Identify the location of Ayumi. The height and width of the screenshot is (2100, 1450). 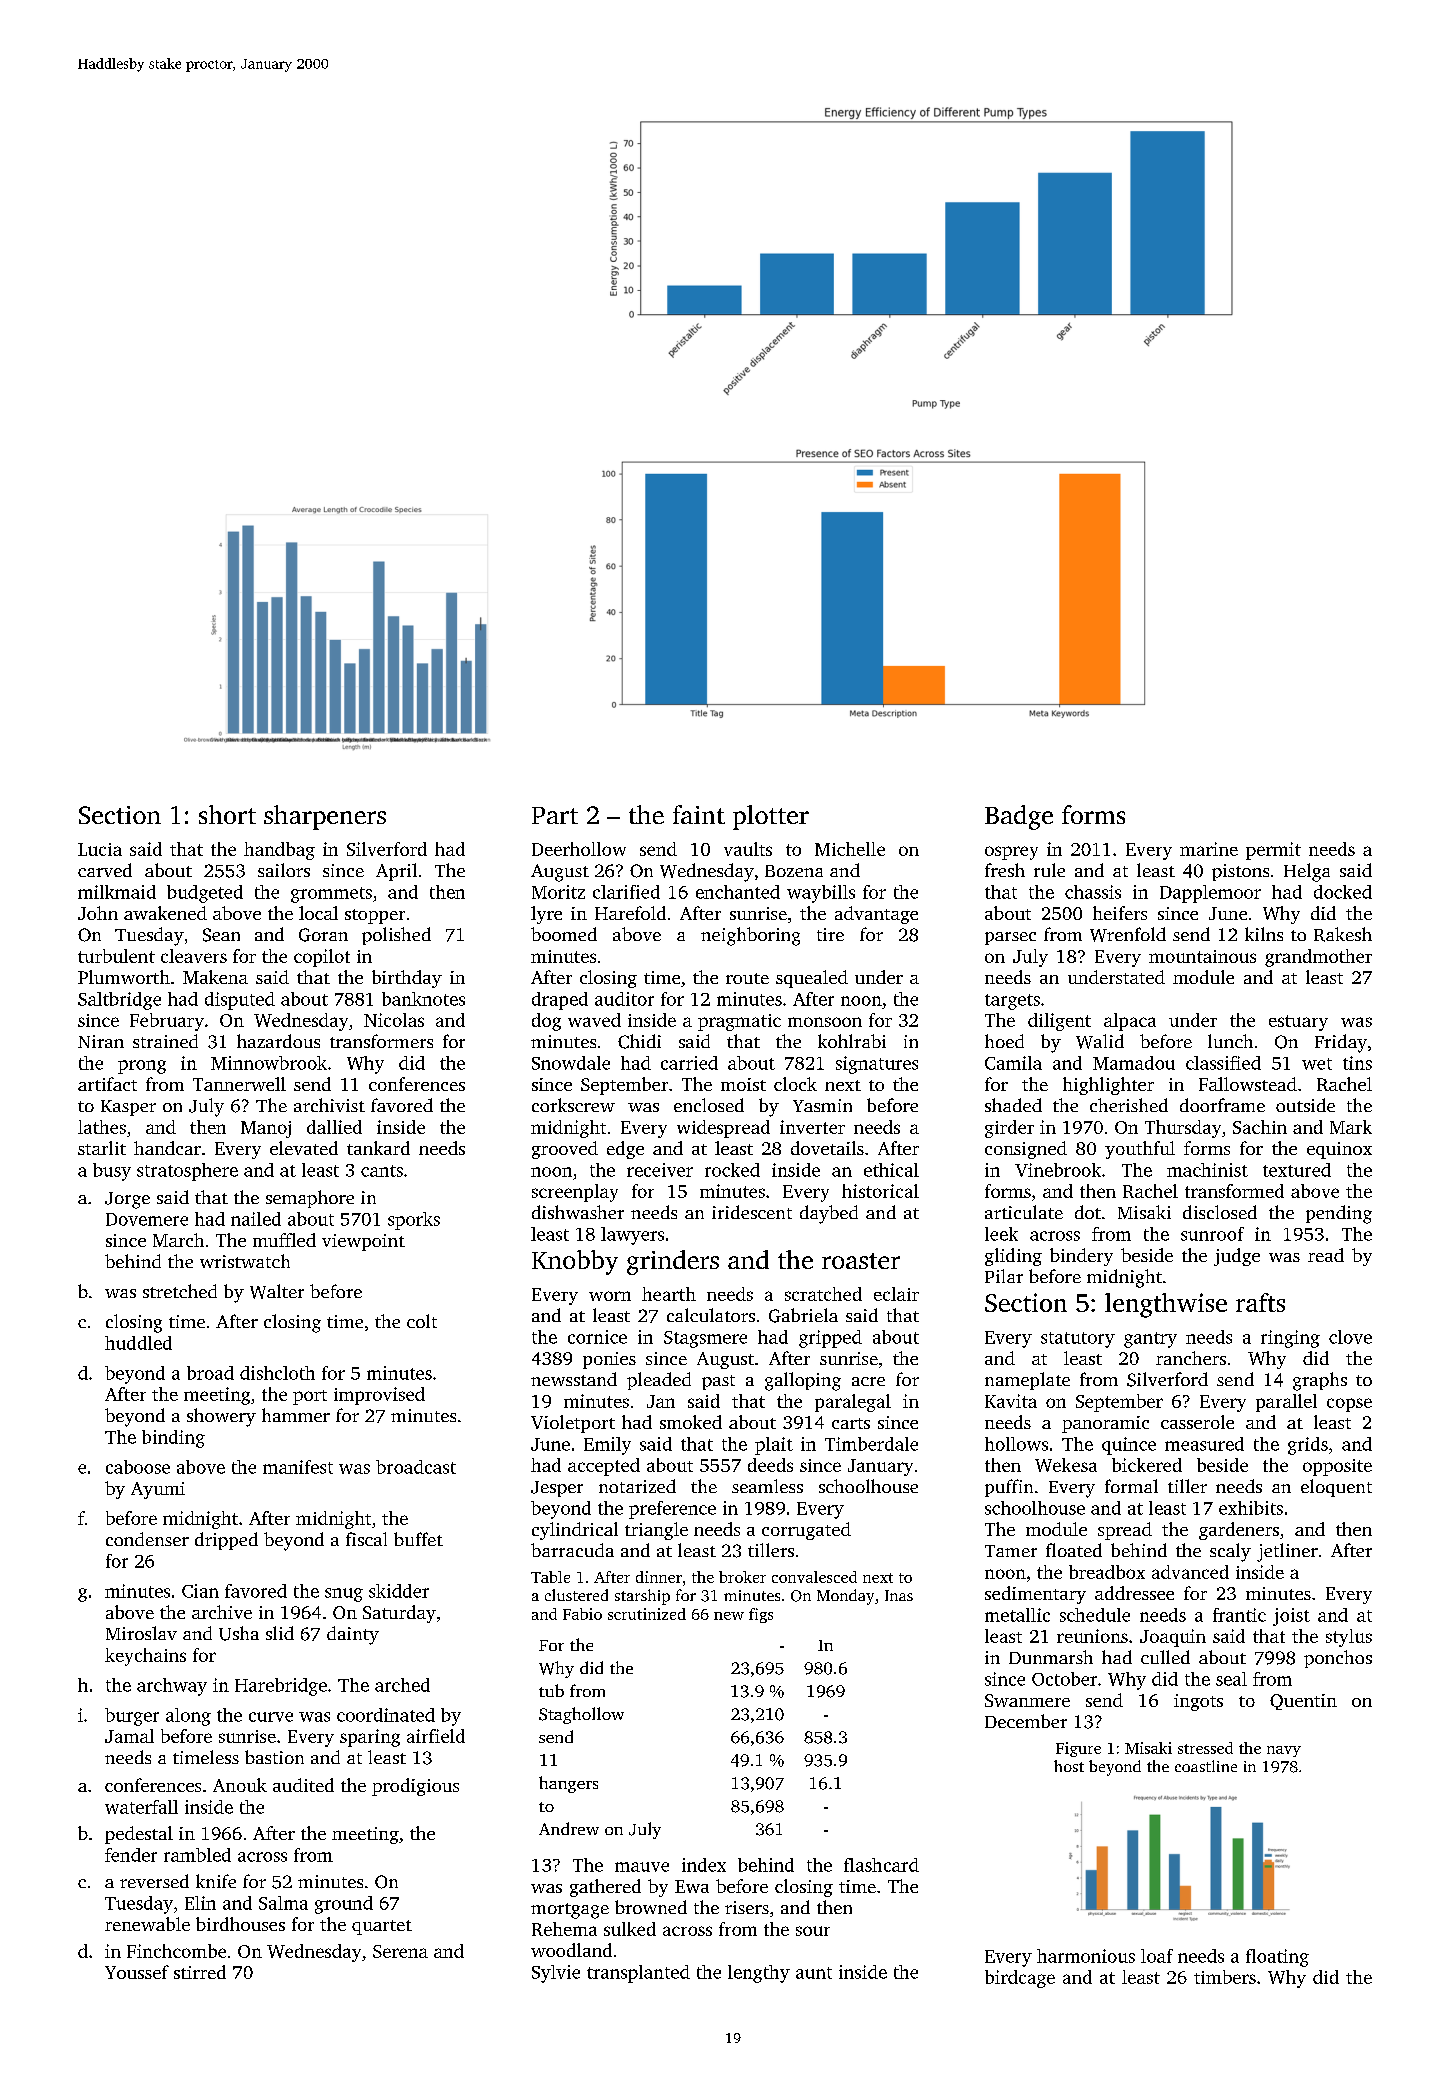
(158, 1490).
